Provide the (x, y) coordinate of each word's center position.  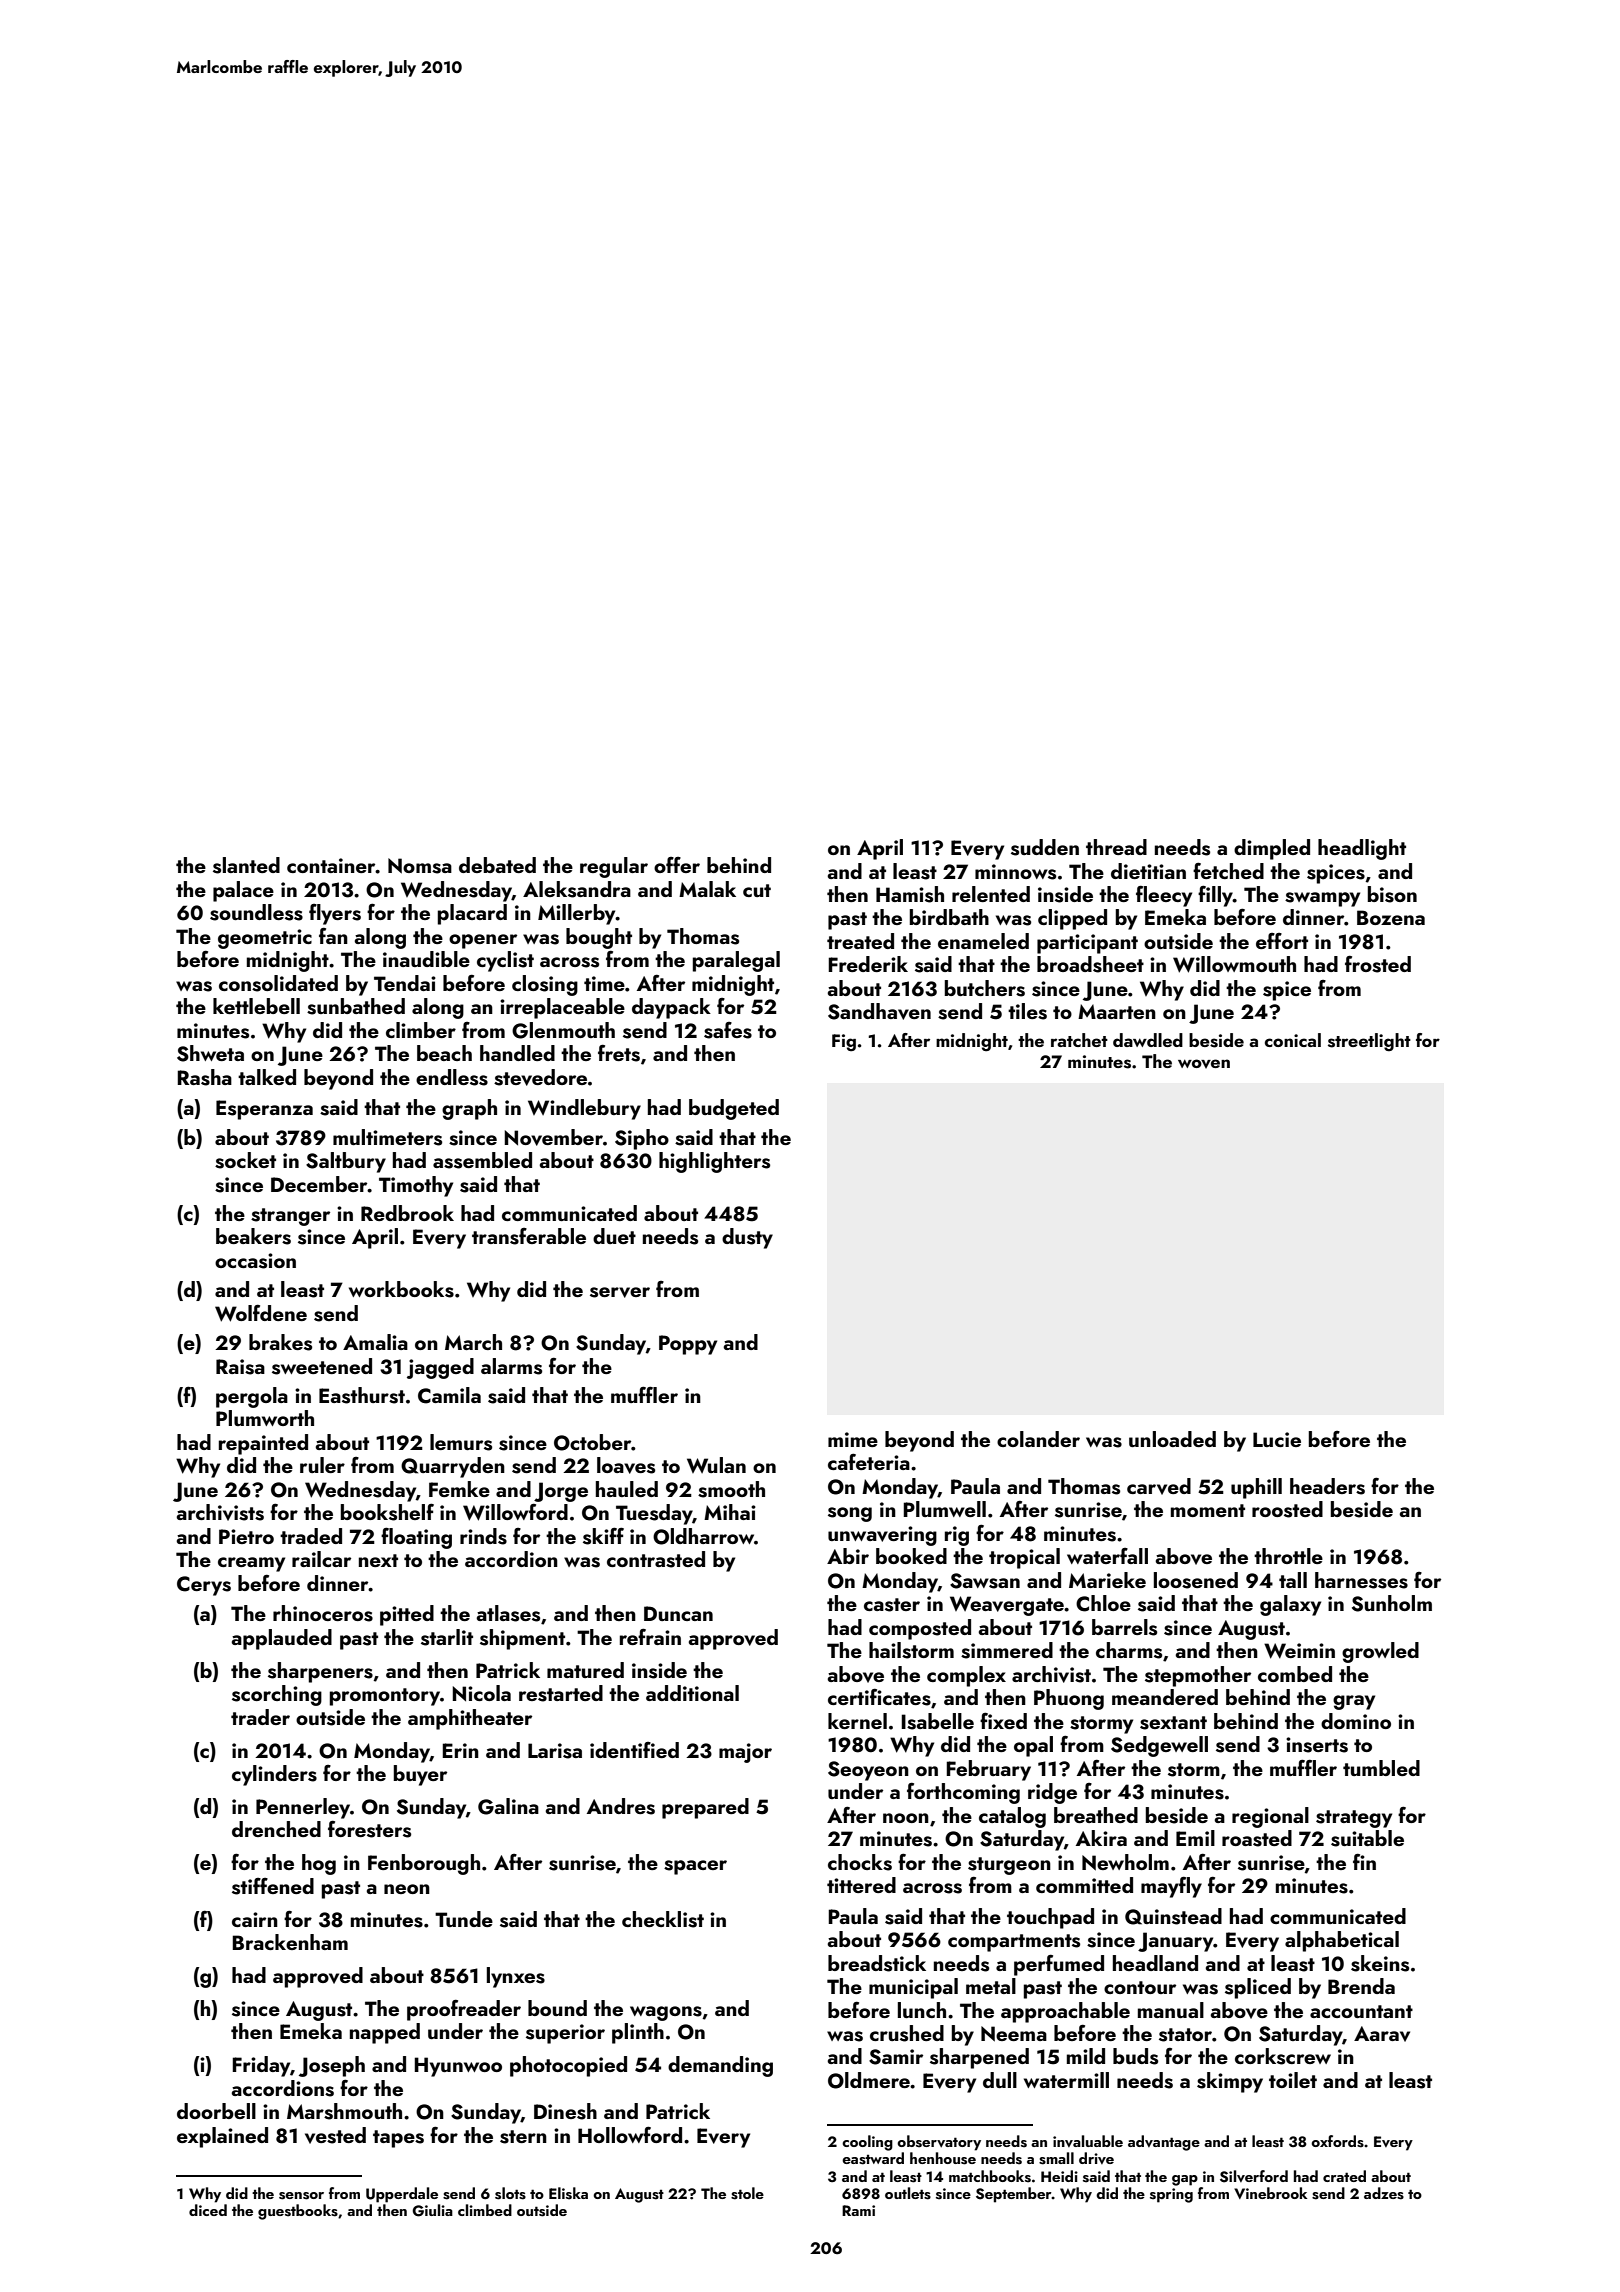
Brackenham (290, 1942)
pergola (252, 1397)
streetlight (1369, 1042)
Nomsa (420, 866)
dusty (747, 1238)
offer (677, 865)
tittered (861, 1885)
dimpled (1272, 849)
